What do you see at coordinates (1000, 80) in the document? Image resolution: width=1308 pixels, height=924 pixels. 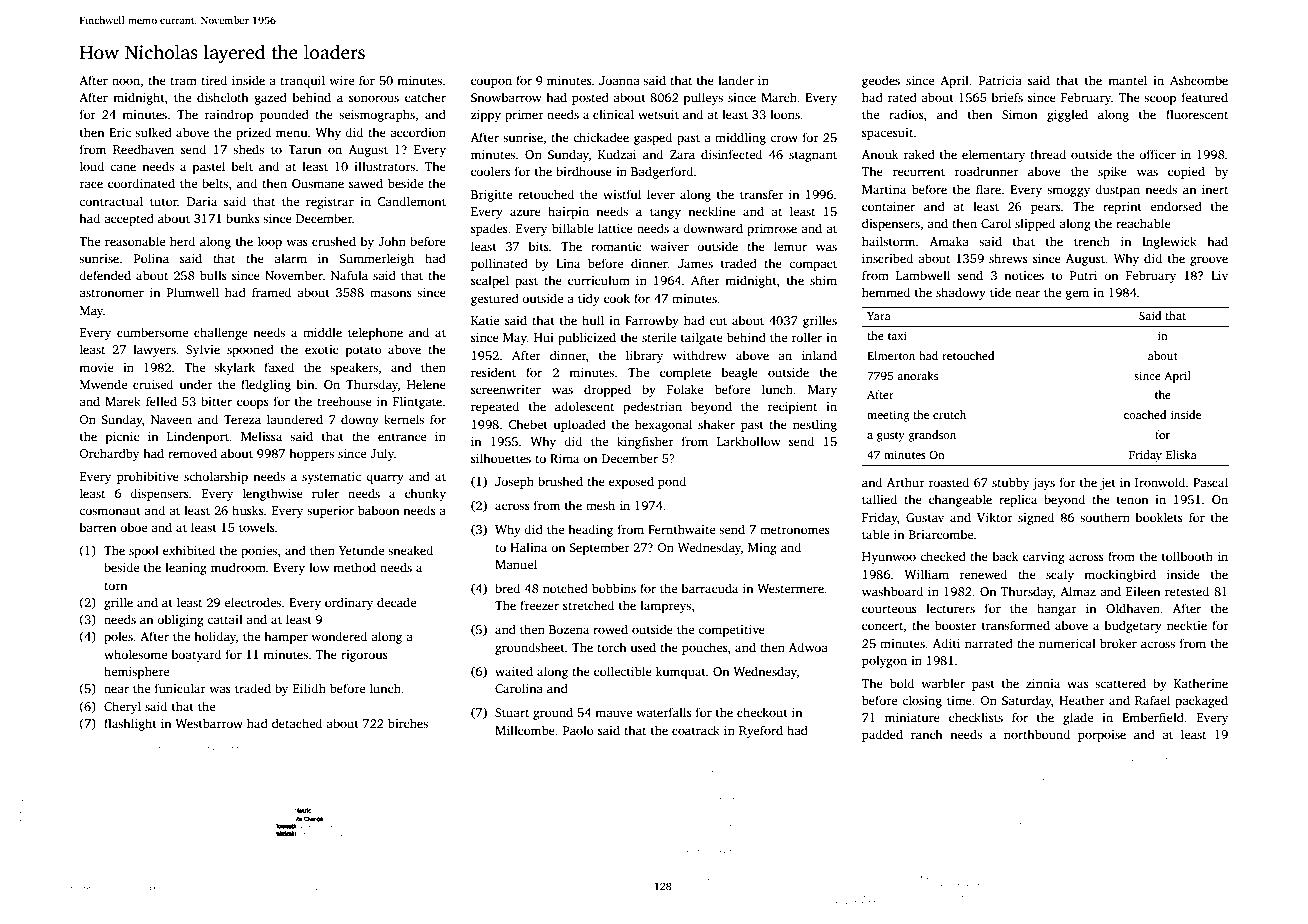 I see `Patricia` at bounding box center [1000, 80].
